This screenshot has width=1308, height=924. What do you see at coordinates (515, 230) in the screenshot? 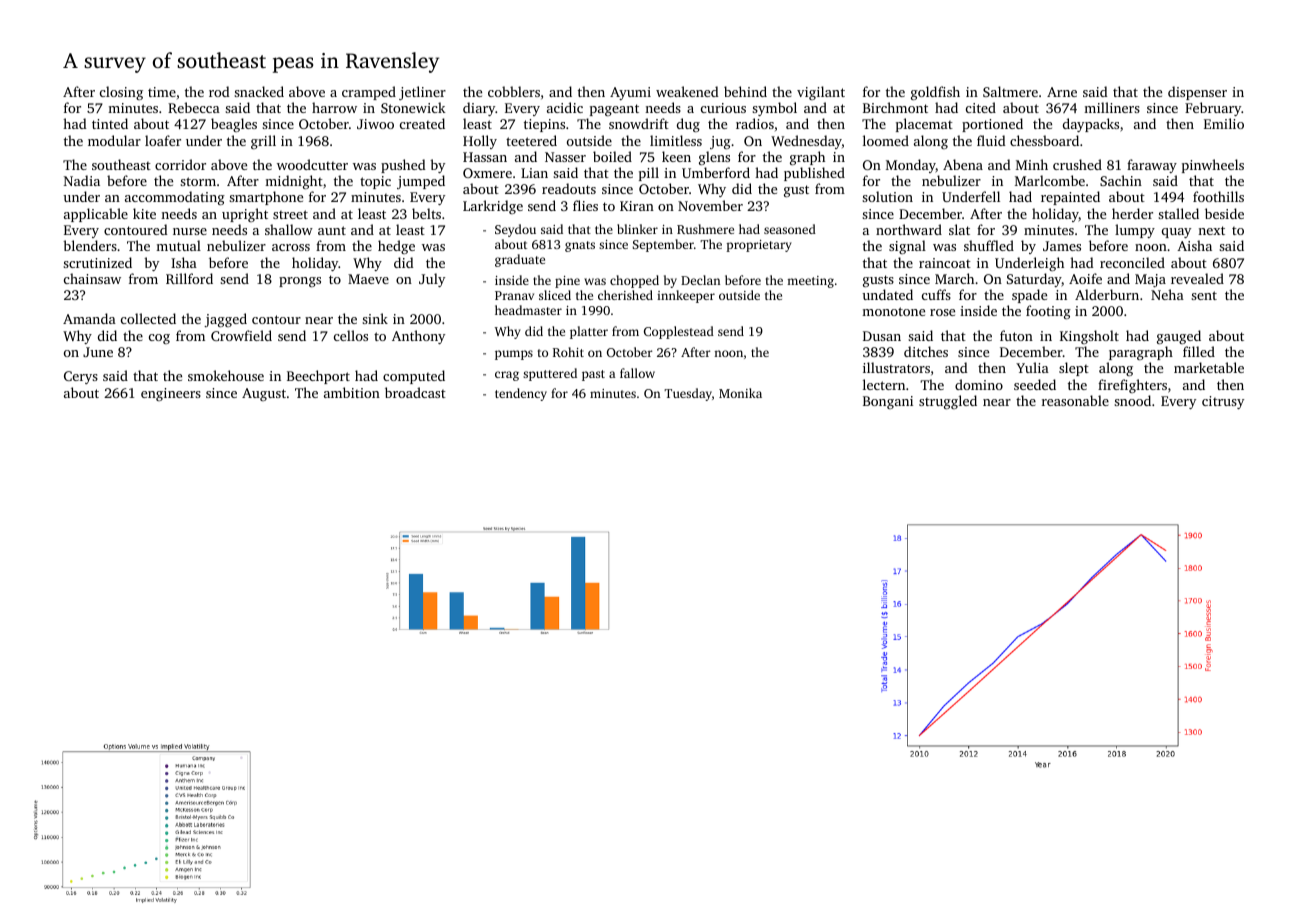
I see `Seydou` at bounding box center [515, 230].
